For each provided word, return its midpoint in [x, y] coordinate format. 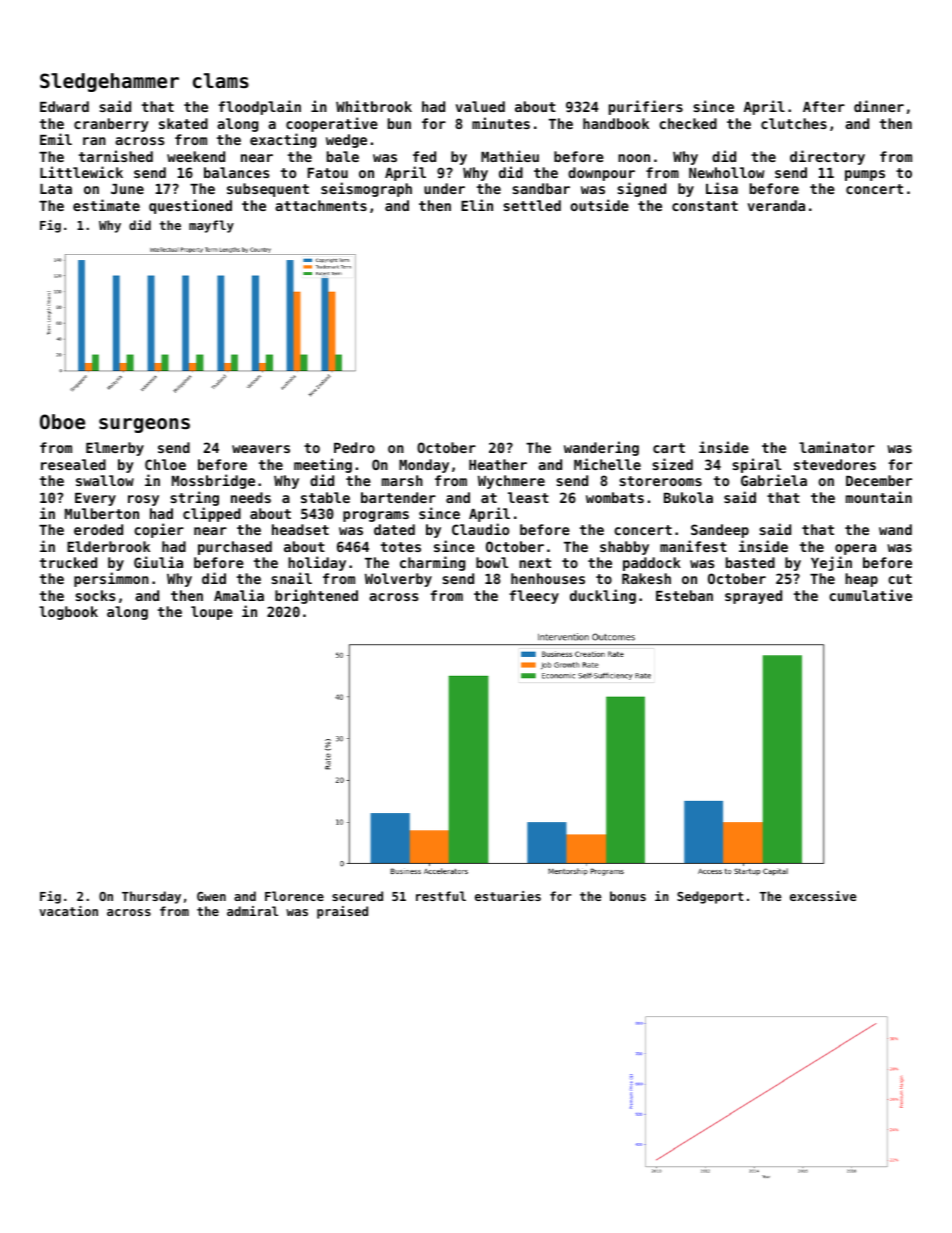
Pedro [354, 447]
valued [480, 106]
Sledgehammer [109, 82]
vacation [68, 911]
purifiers [646, 107]
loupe [212, 613]
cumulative [870, 595]
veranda [776, 205]
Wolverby [398, 580]
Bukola [688, 497]
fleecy [534, 597]
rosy [143, 500]
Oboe [62, 421]
